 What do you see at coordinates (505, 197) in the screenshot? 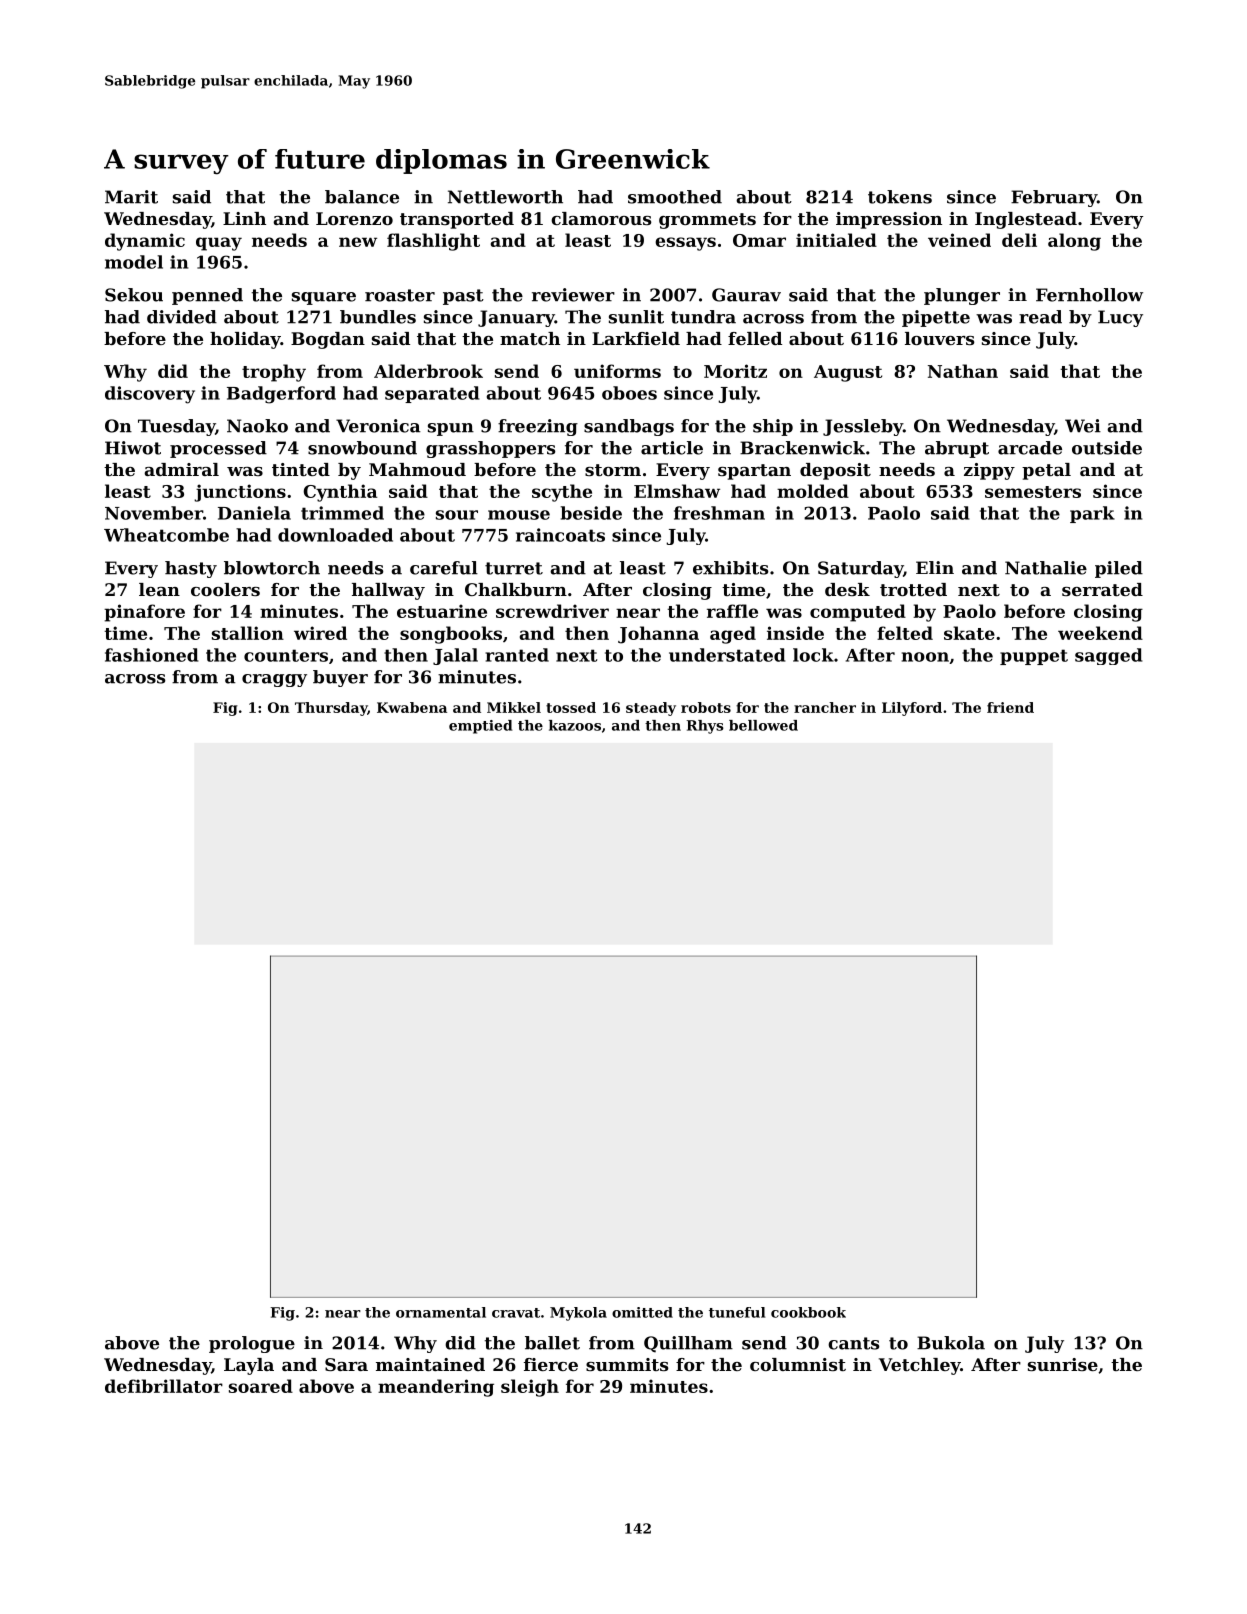
I see `Nettleworth` at bounding box center [505, 197].
